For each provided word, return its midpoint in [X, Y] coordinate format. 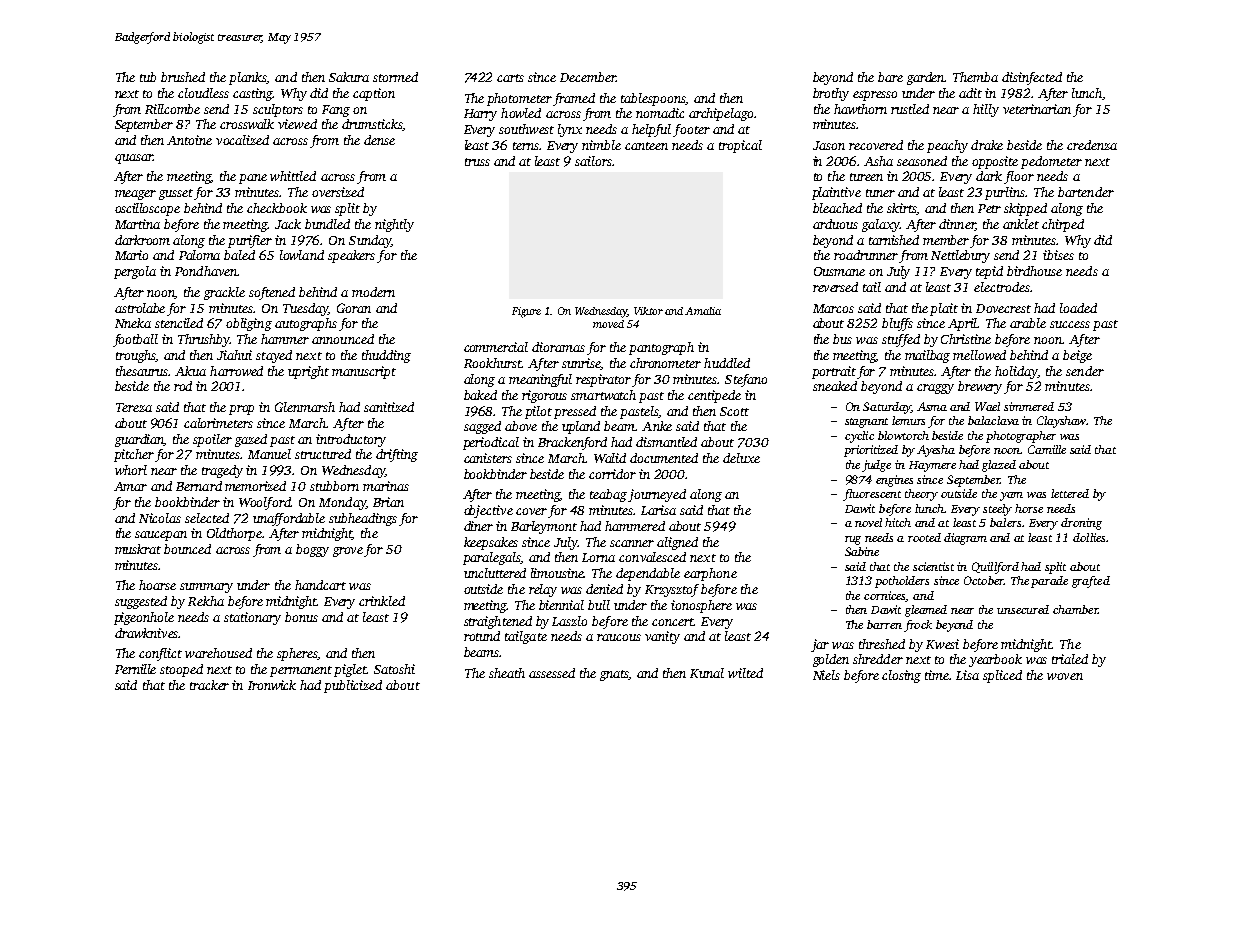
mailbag [927, 356]
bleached [837, 208]
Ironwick [272, 685]
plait [944, 309]
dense [379, 140]
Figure [526, 312]
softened [272, 293]
